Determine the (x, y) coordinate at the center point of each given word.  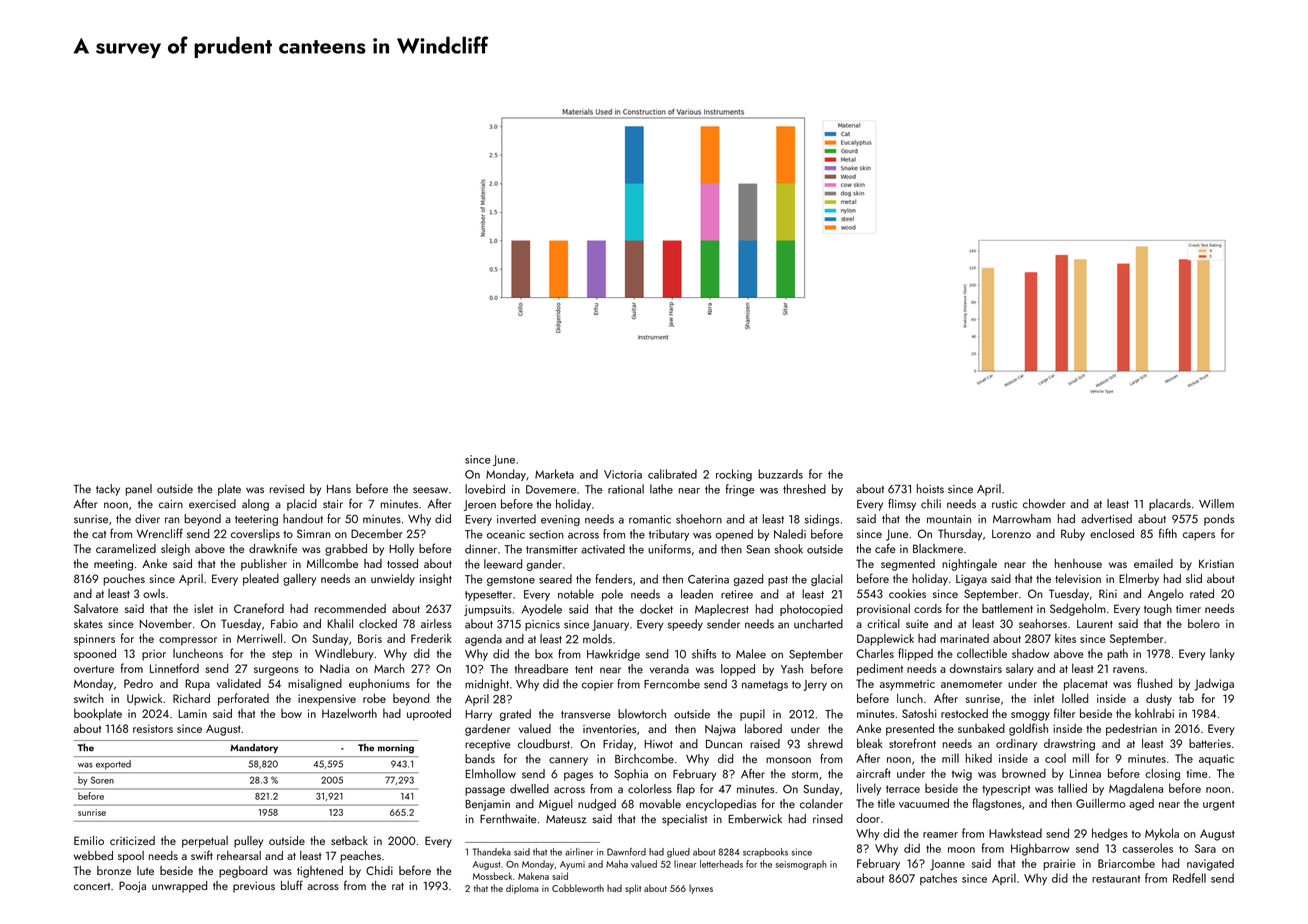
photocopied (811, 610)
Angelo (1166, 595)
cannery (568, 761)
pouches (124, 580)
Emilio (89, 840)
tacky (108, 490)
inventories (609, 729)
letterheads (721, 864)
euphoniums (379, 685)
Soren (102, 780)
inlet (1044, 698)
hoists (930, 489)
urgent (1219, 805)
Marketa (554, 474)
